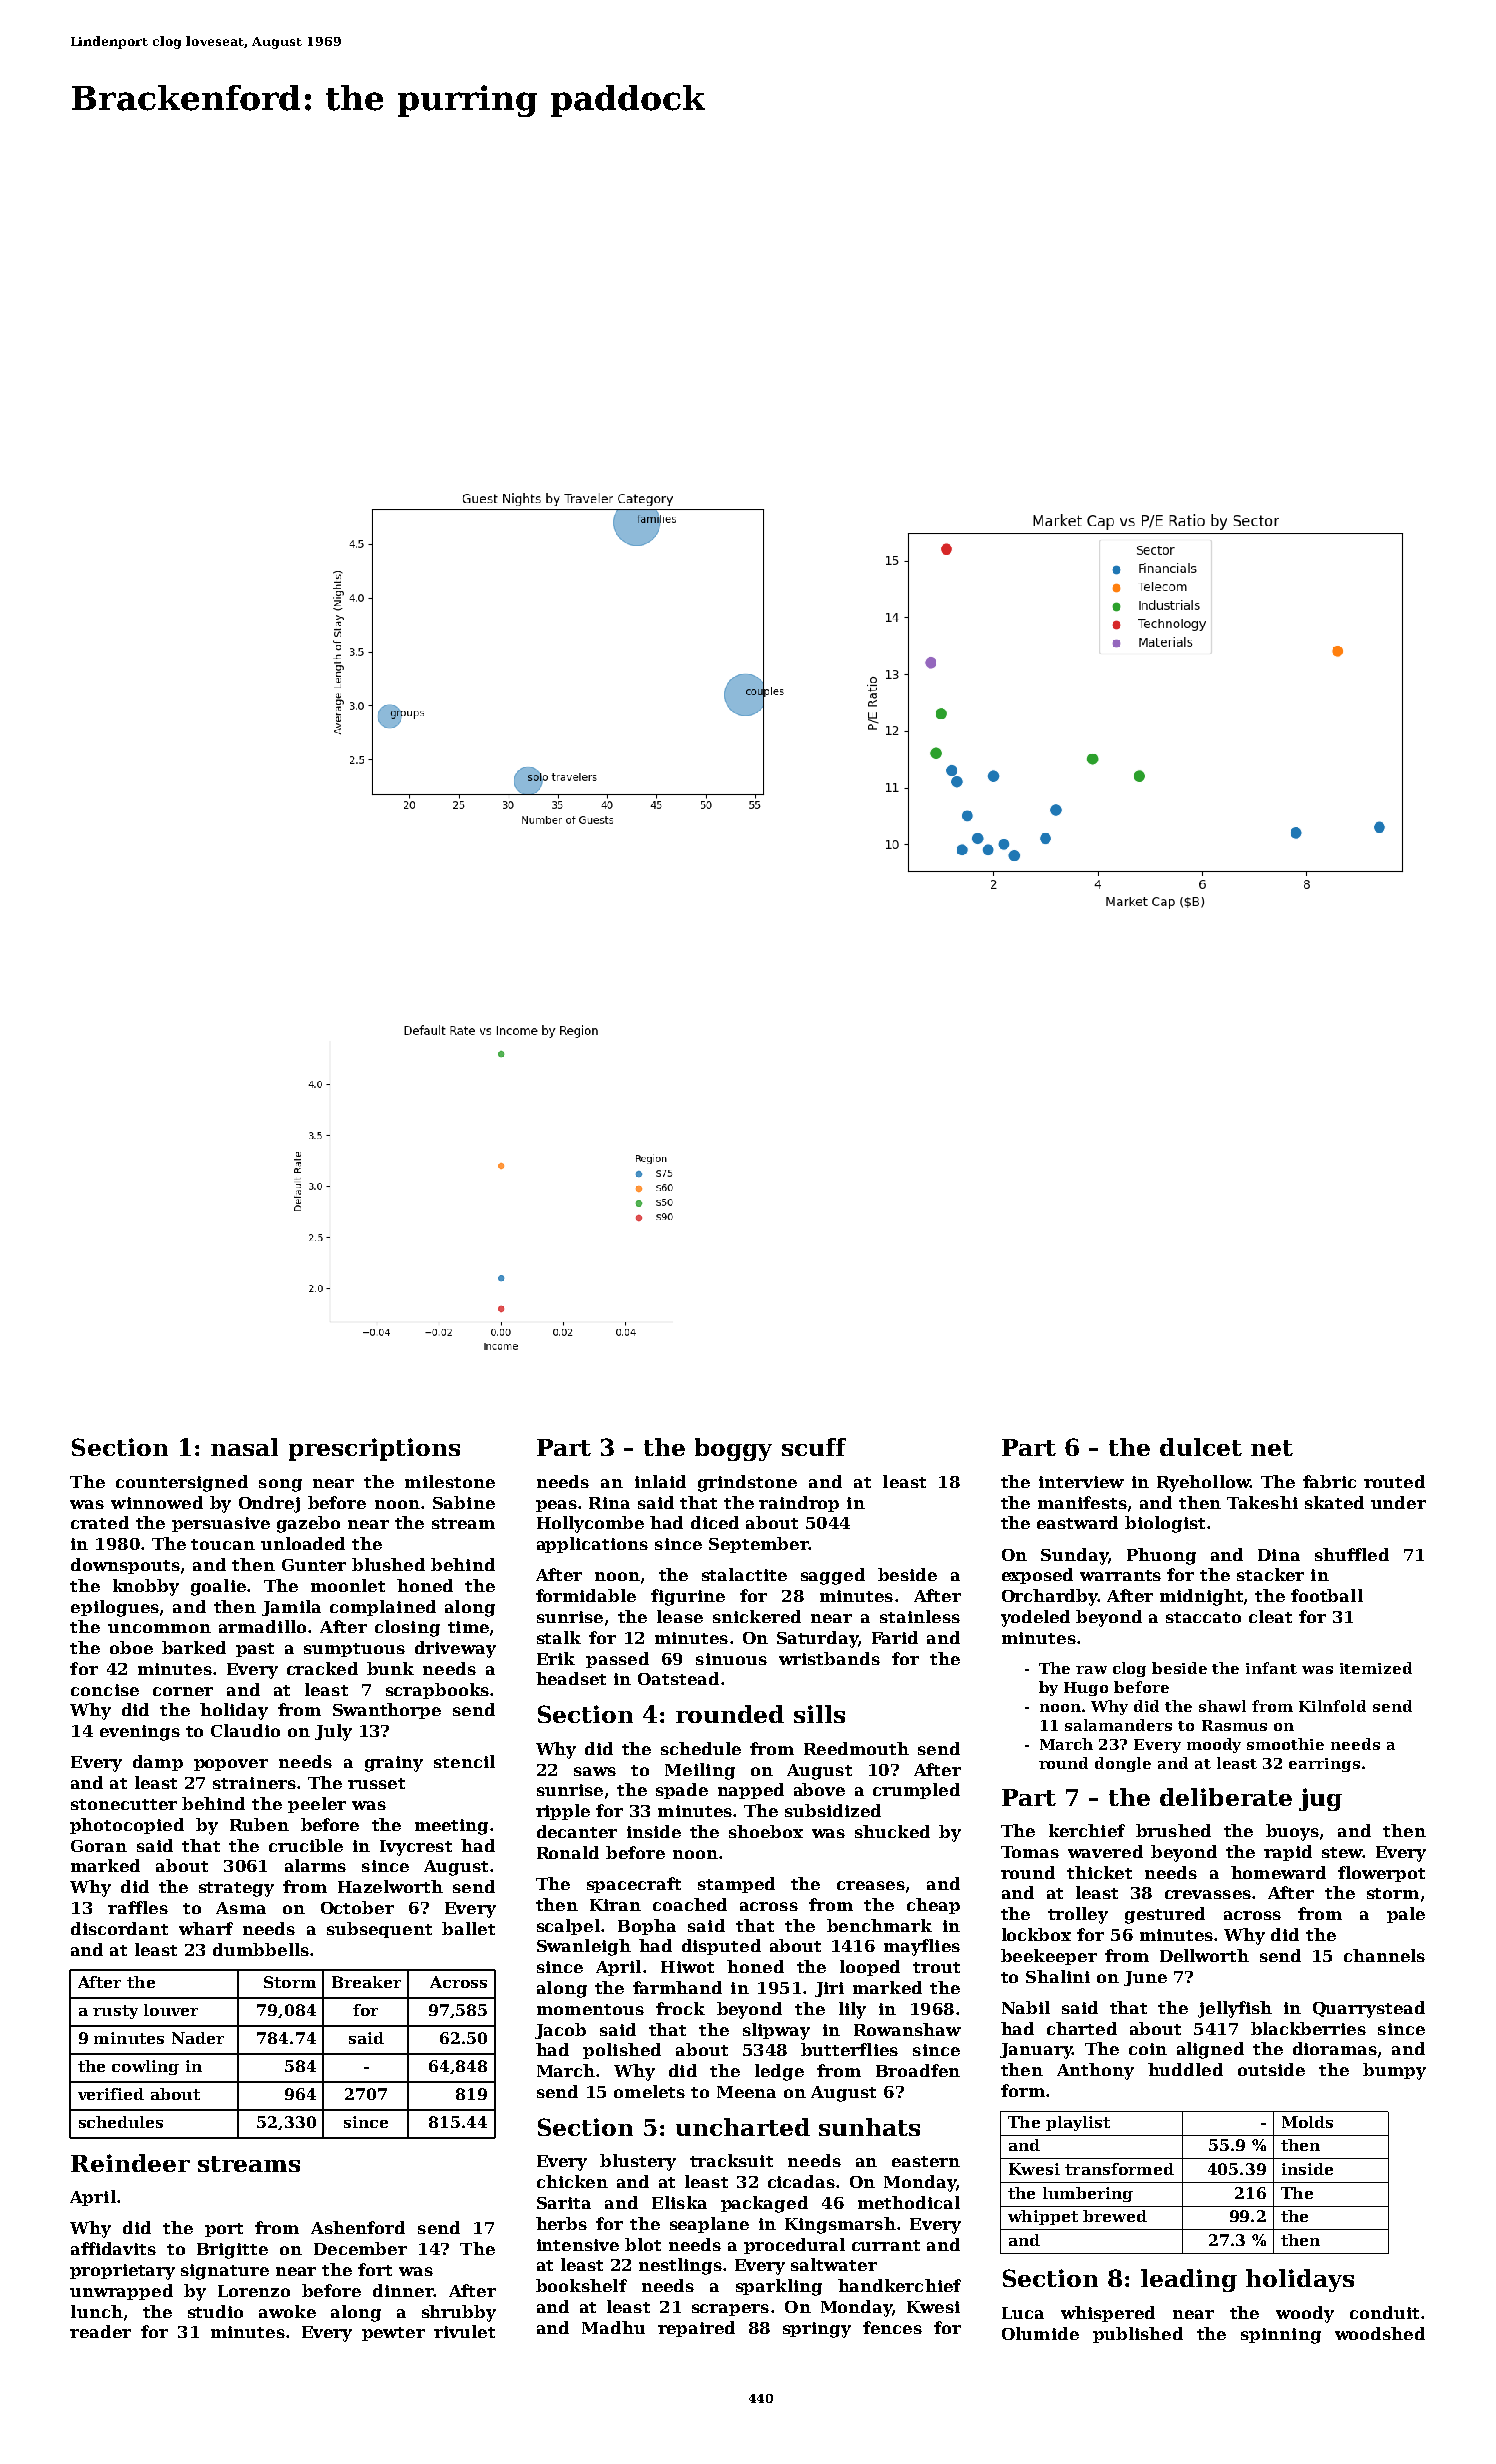 The width and height of the page is (1496, 2464). What do you see at coordinates (1352, 1554) in the page?
I see `shuffled` at bounding box center [1352, 1554].
